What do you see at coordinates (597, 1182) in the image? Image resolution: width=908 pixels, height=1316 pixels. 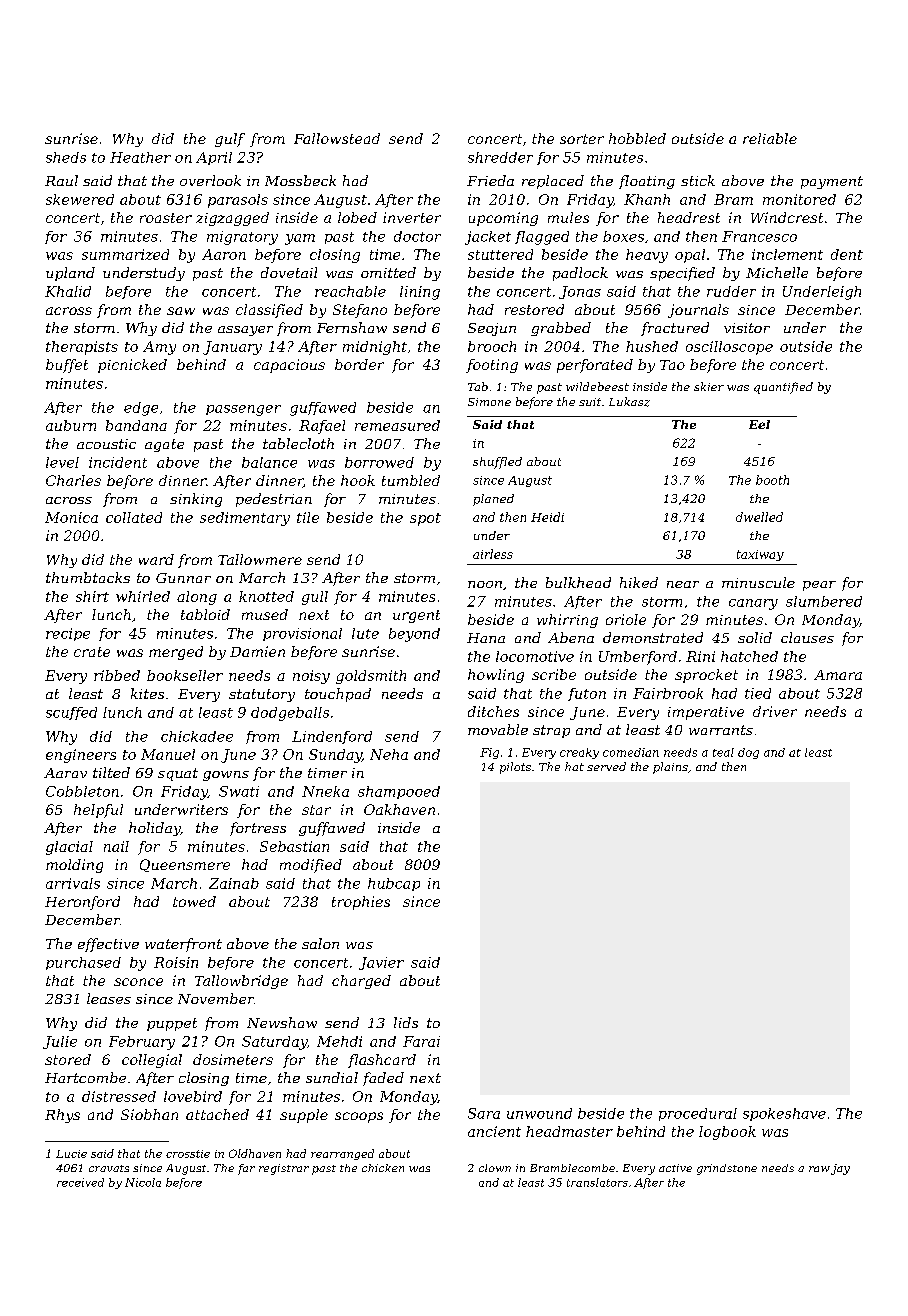 I see `translators` at bounding box center [597, 1182].
